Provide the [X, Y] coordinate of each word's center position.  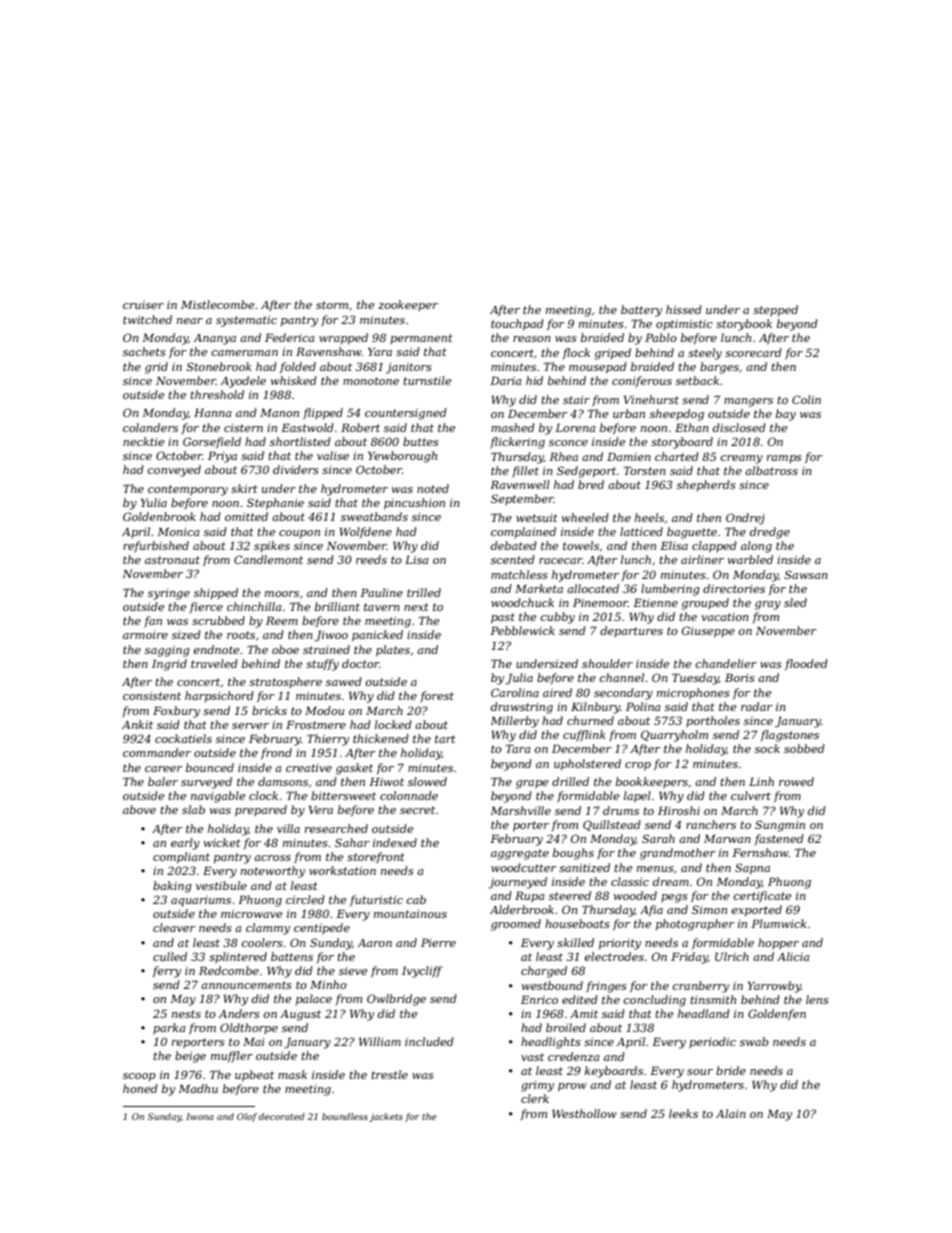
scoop [139, 1077]
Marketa [539, 588]
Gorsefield [212, 442]
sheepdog [677, 415]
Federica [290, 337]
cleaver [174, 927]
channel [622, 677]
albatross [771, 470]
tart [445, 739]
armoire [145, 635]
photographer [695, 925]
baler [163, 781]
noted [433, 488]
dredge [770, 533]
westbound [552, 985]
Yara [380, 351]
